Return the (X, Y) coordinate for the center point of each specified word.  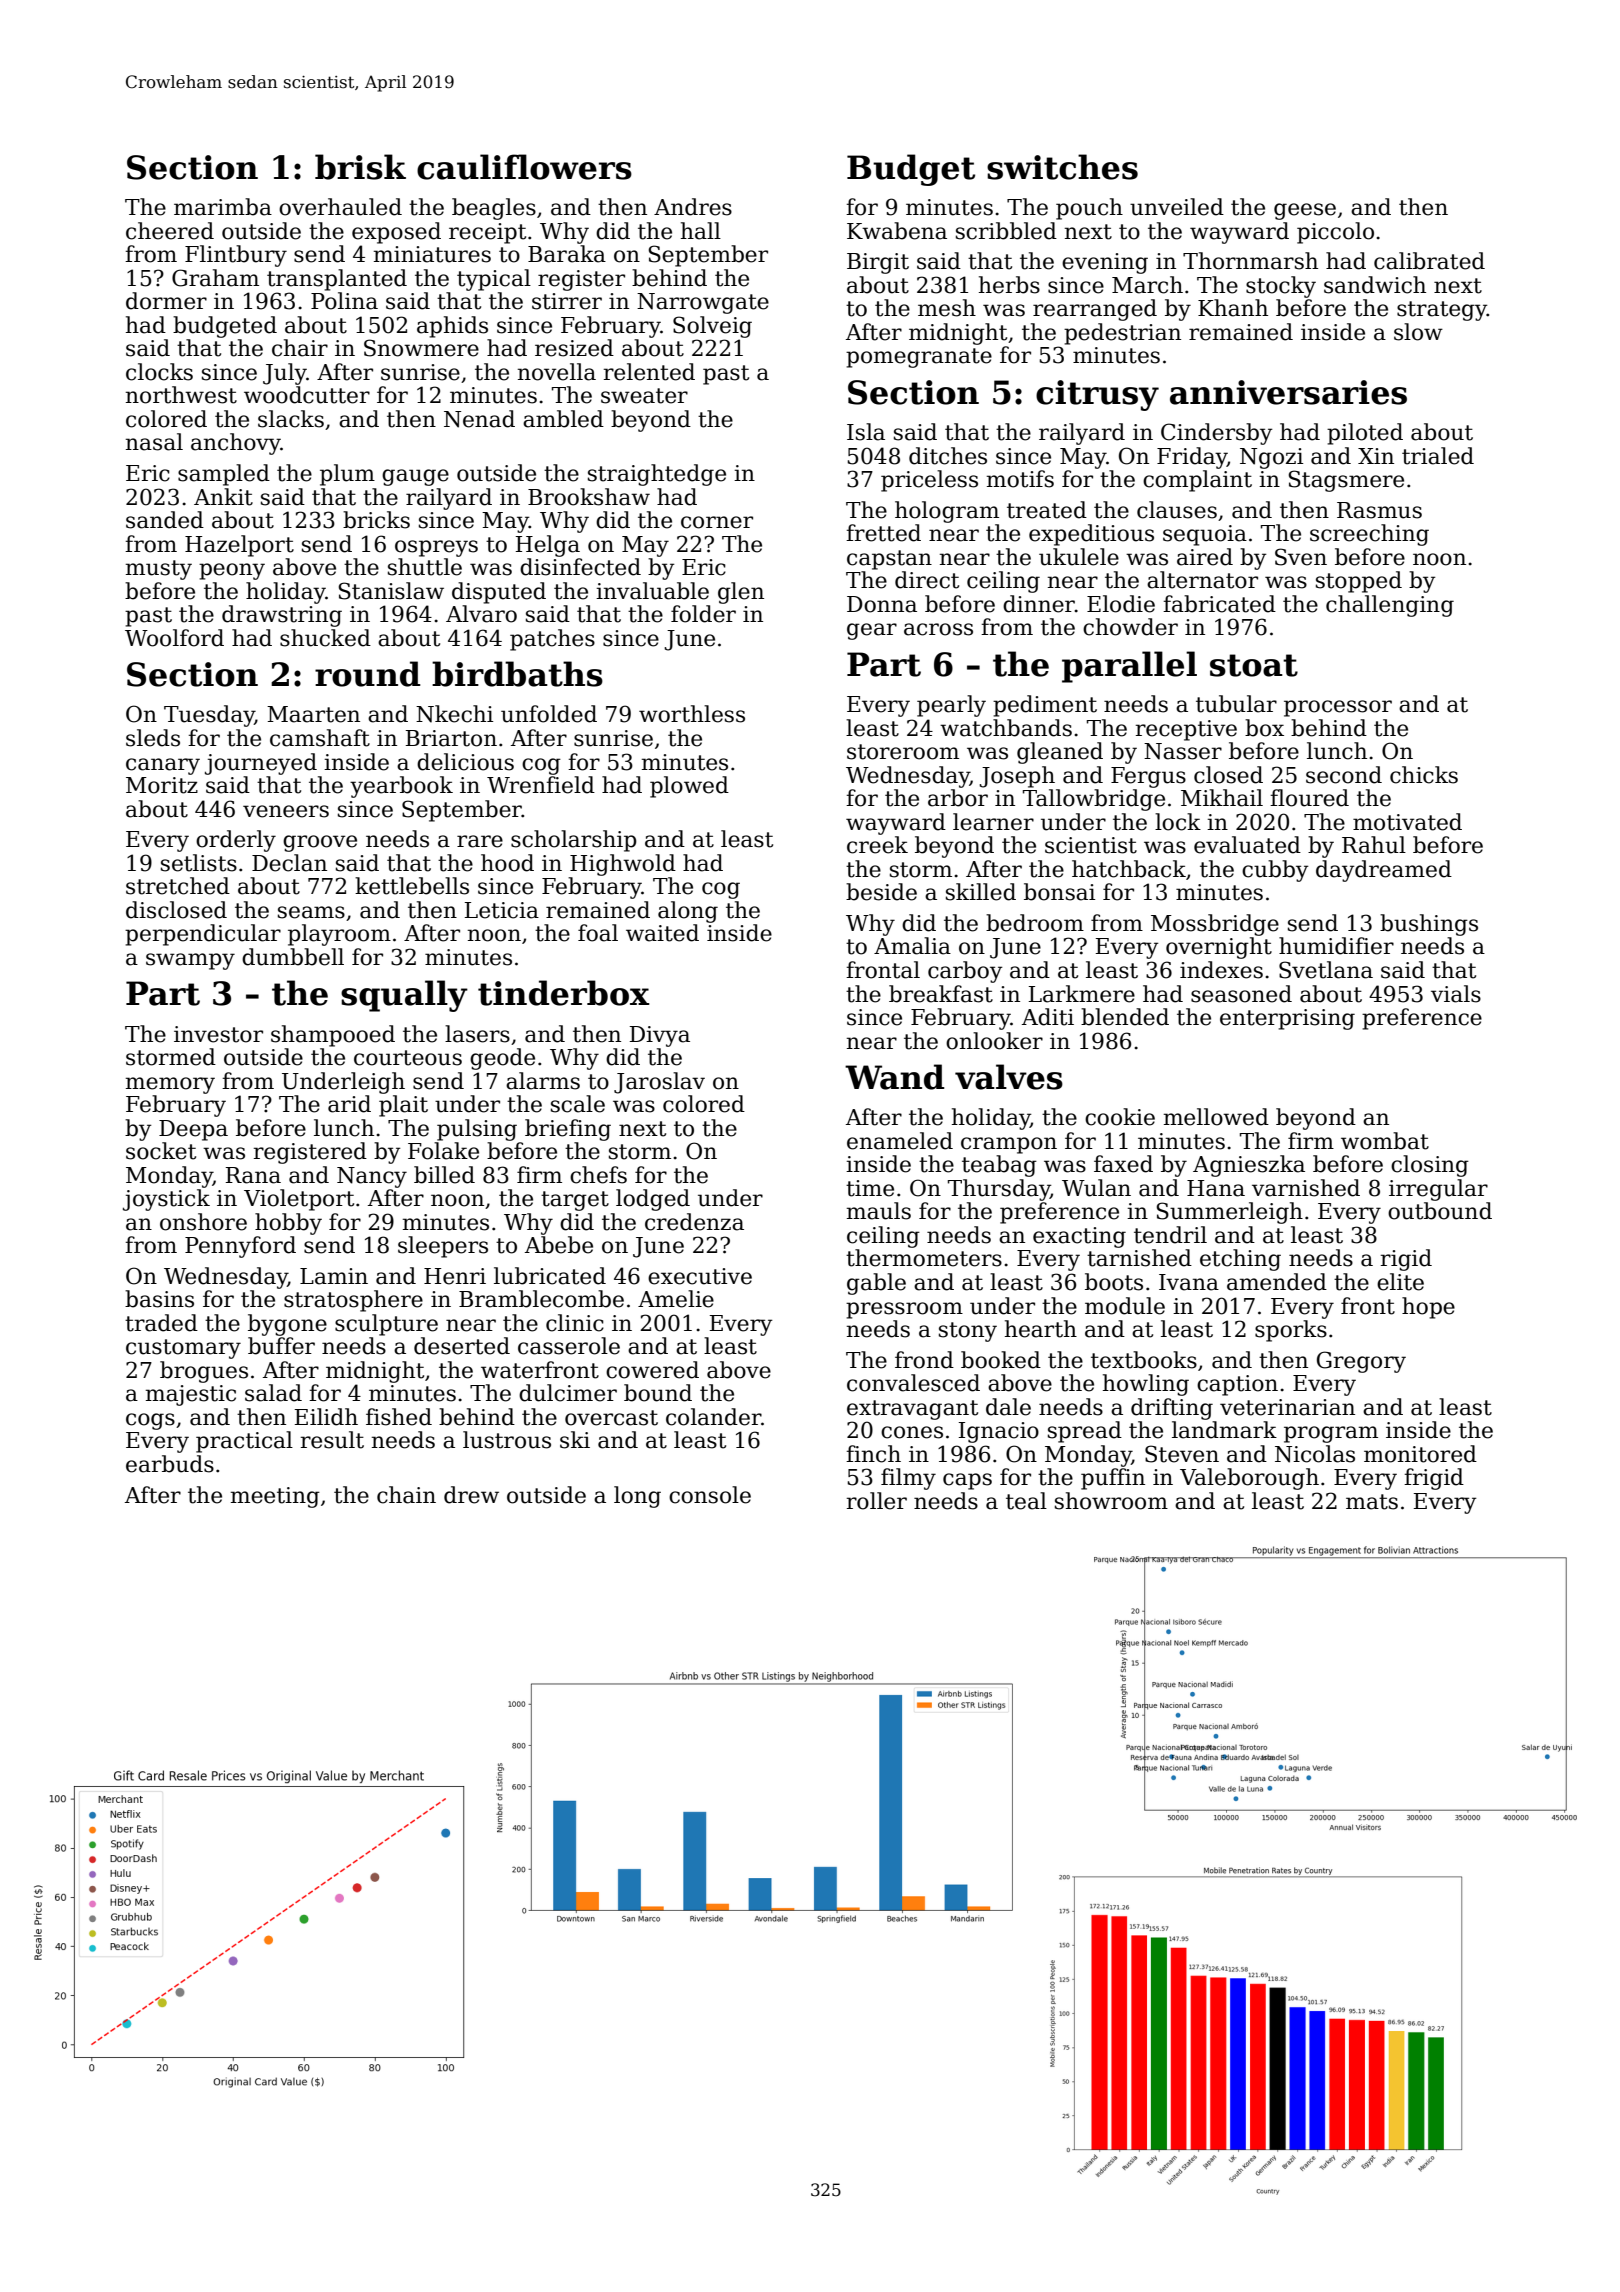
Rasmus (1379, 510)
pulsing (477, 1130)
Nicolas (1315, 1454)
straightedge (657, 475)
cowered (652, 1370)
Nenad (479, 419)
